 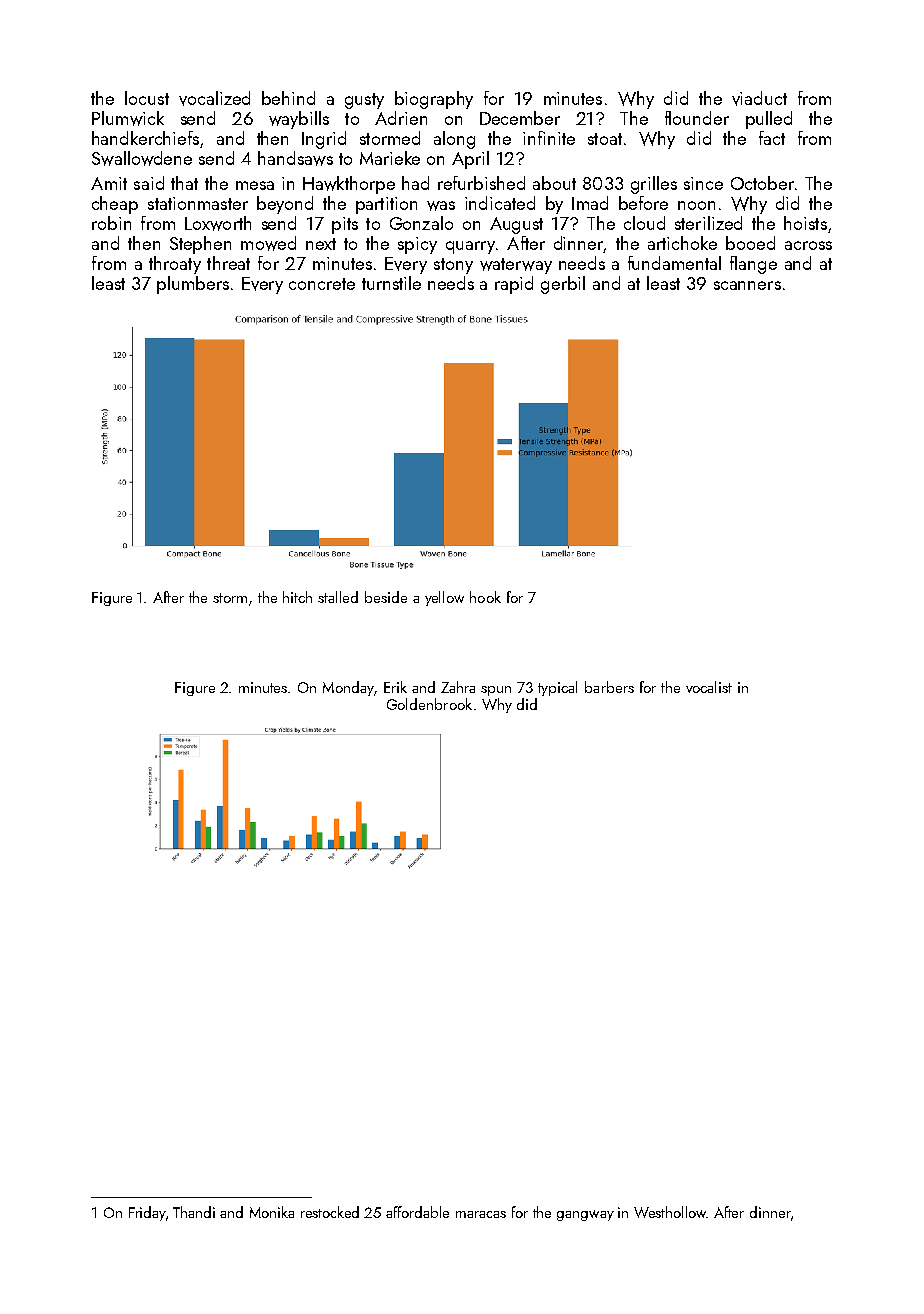 I want to click on hitch, so click(x=297, y=597).
